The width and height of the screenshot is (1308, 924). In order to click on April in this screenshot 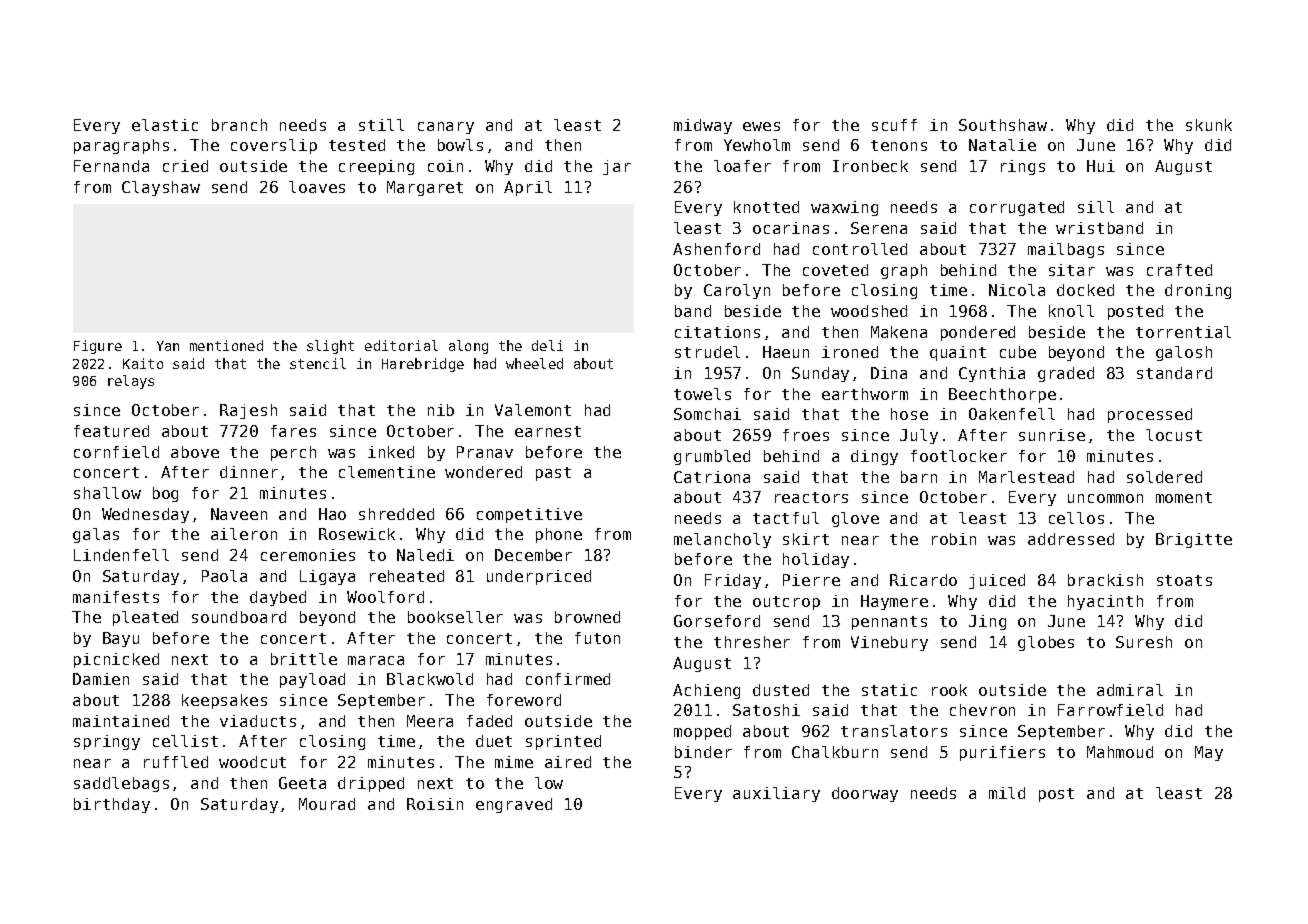, I will do `click(528, 188)`.
